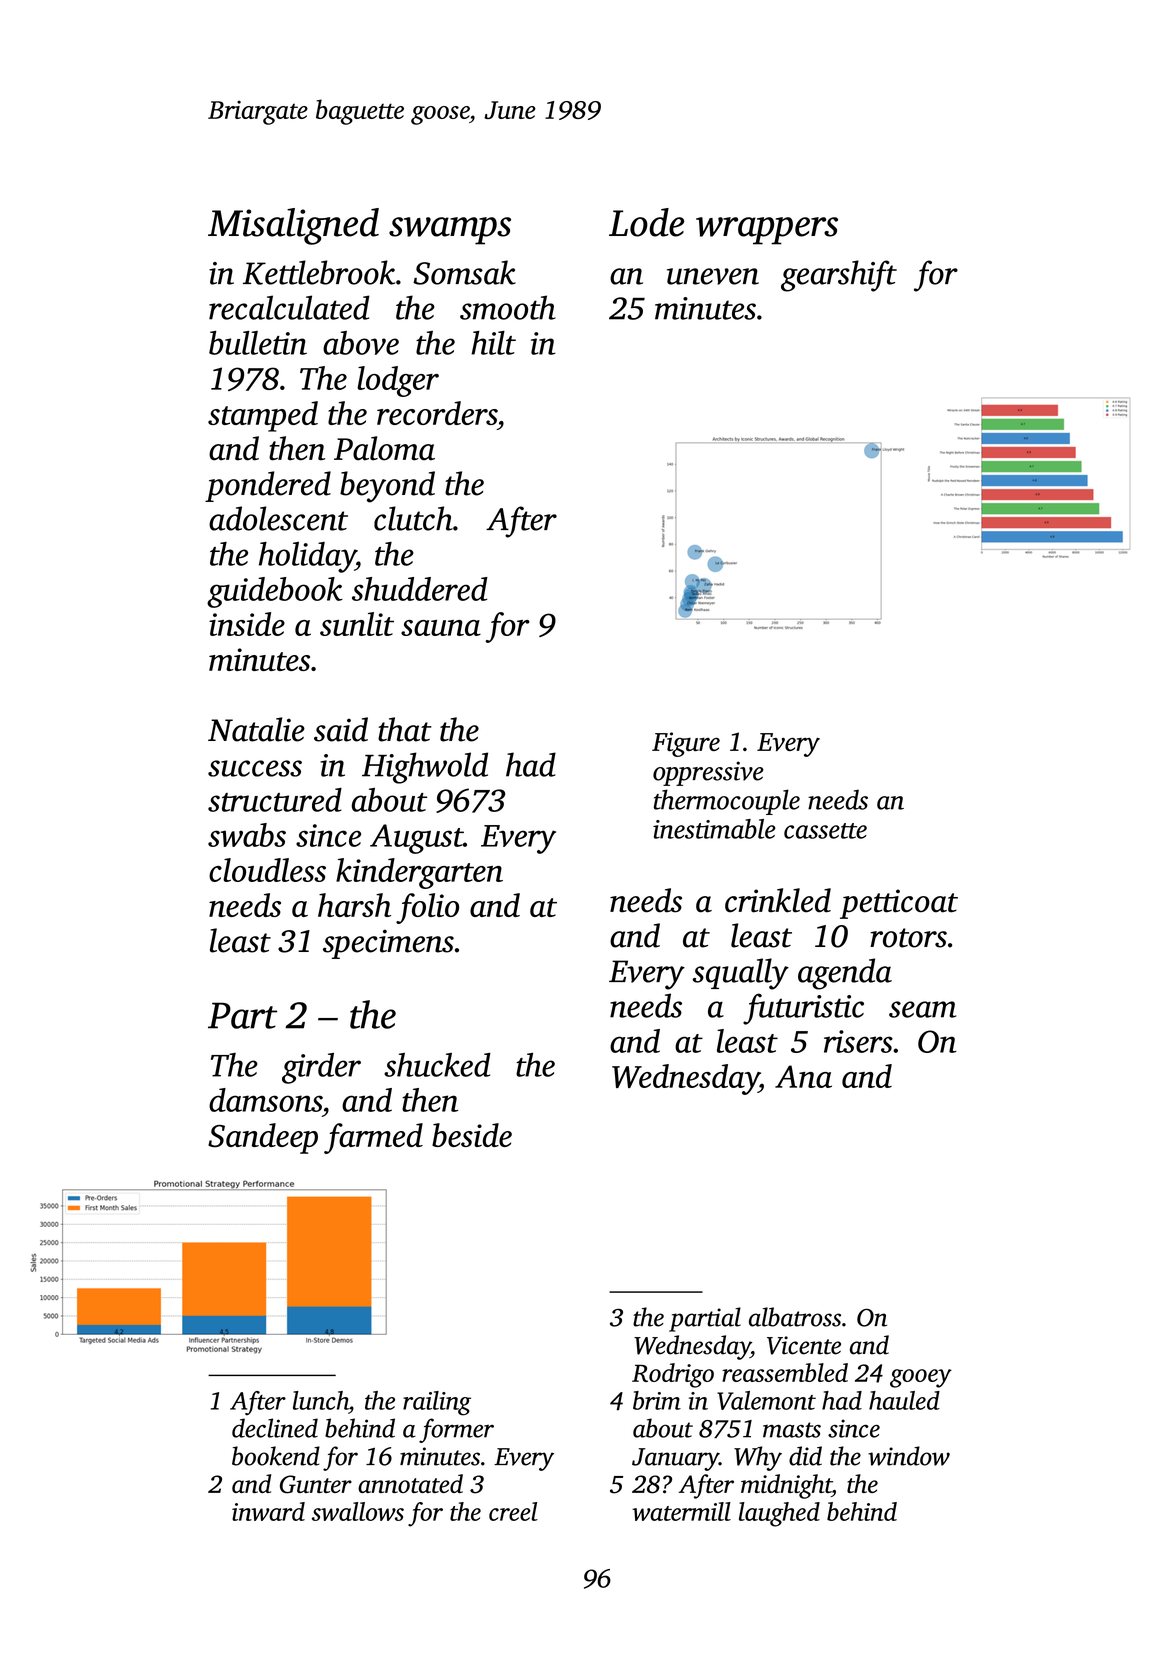 The height and width of the document is (1654, 1165). I want to click on folio, so click(427, 908).
